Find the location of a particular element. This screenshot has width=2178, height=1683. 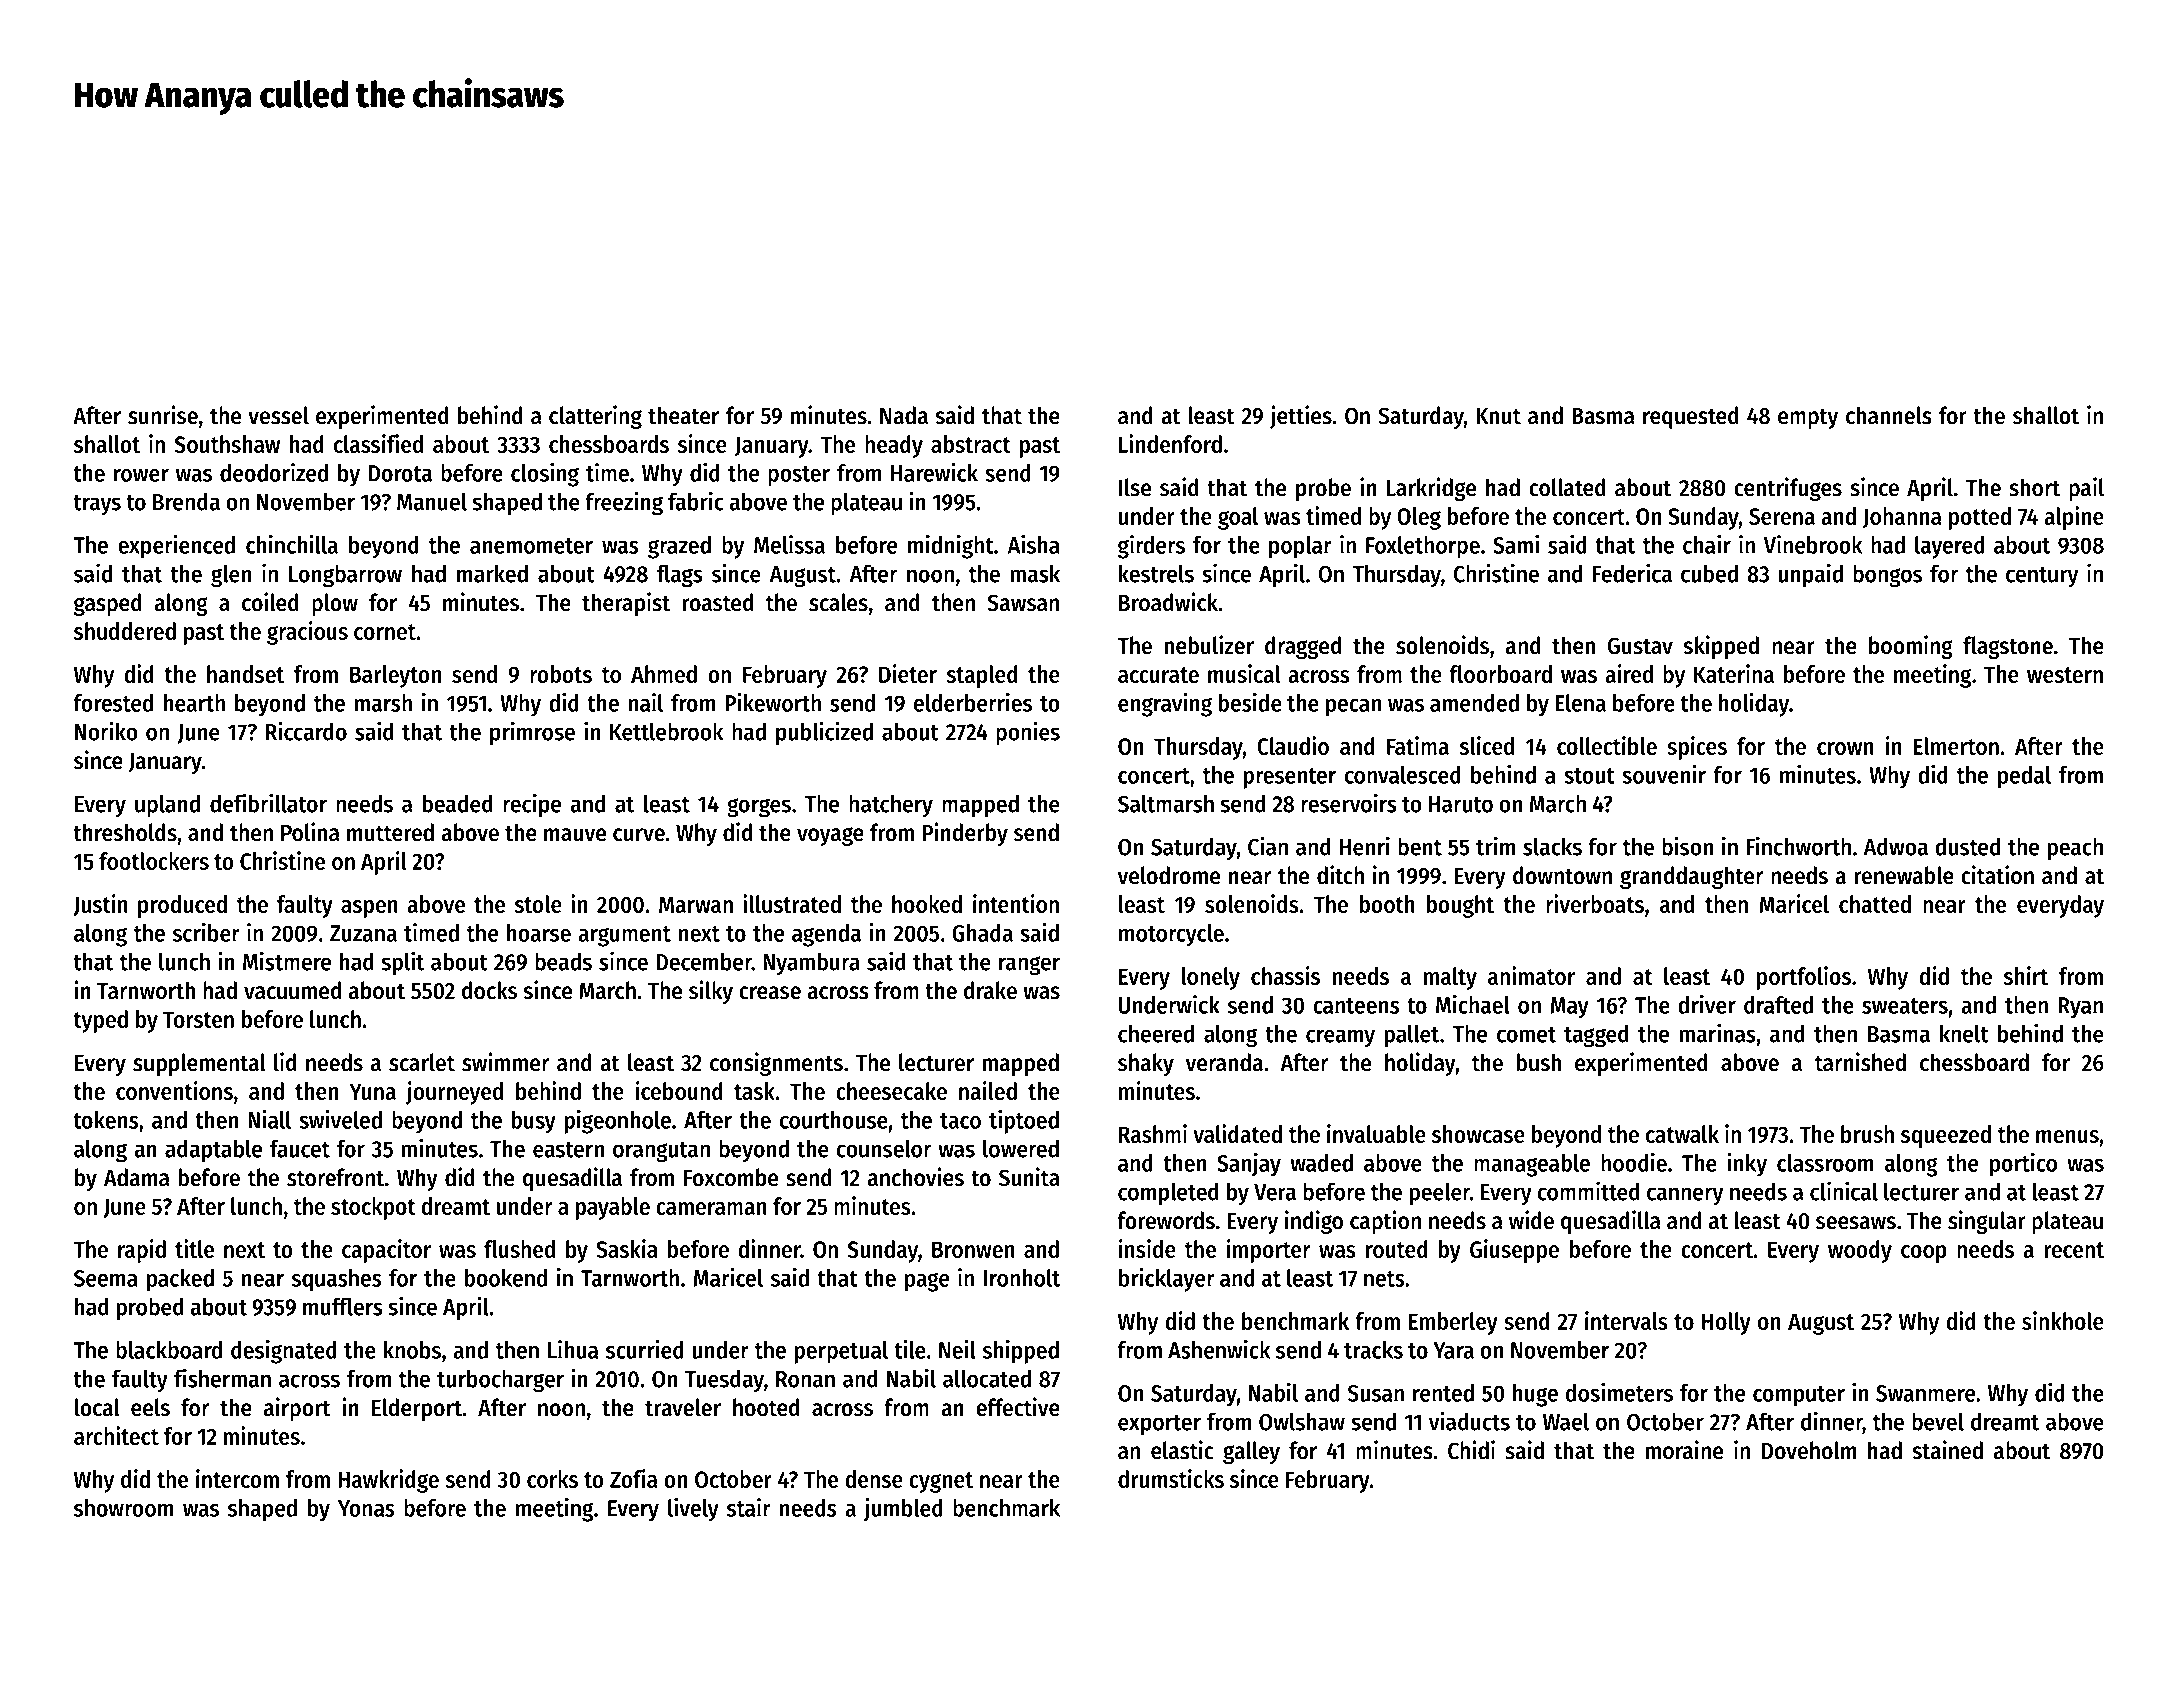

Noriko is located at coordinates (106, 731).
